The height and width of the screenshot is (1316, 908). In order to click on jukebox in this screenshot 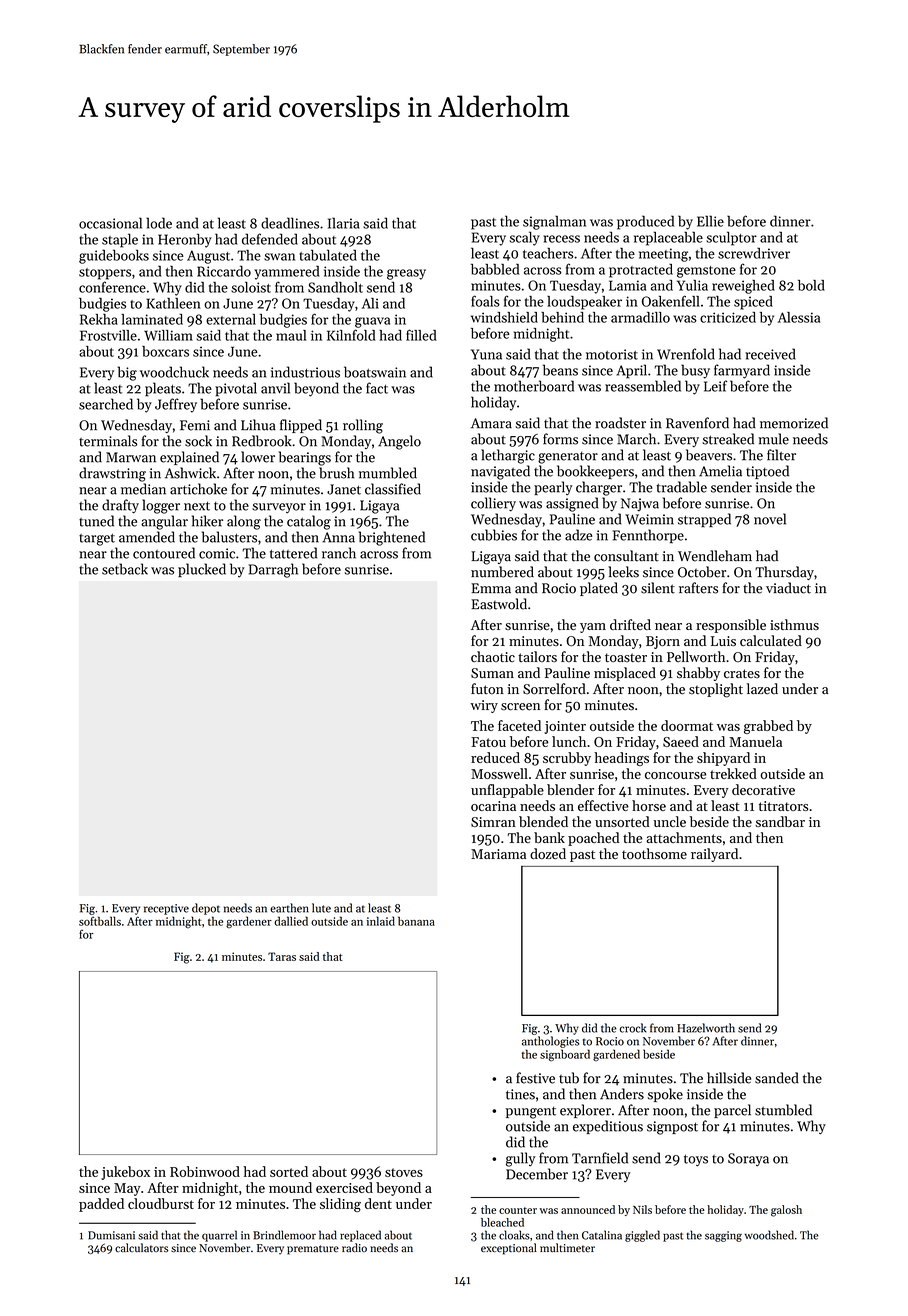, I will do `click(125, 1173)`.
